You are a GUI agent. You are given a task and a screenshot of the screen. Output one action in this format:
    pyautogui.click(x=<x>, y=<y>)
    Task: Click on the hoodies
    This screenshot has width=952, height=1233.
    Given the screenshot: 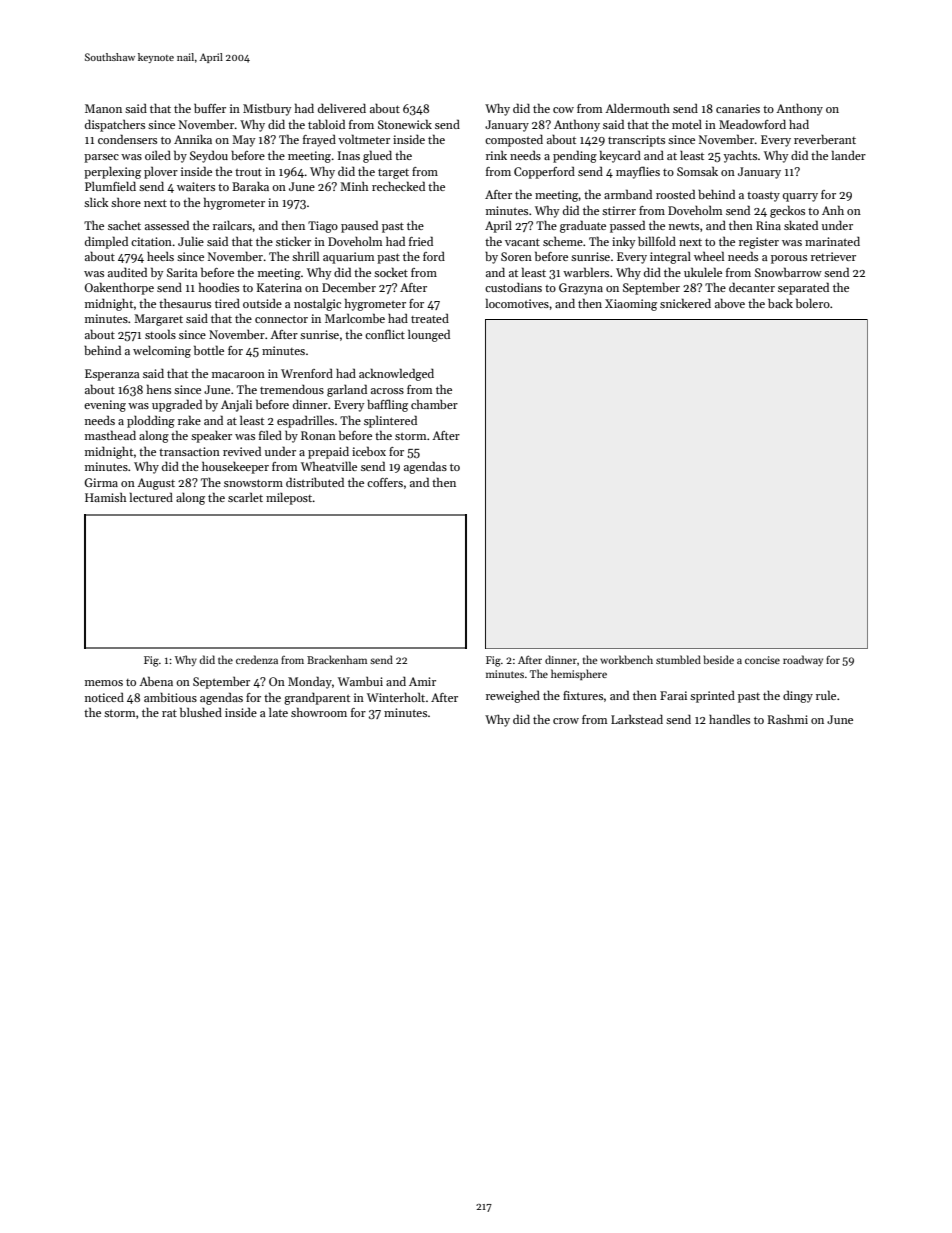 What is the action you would take?
    pyautogui.click(x=219, y=287)
